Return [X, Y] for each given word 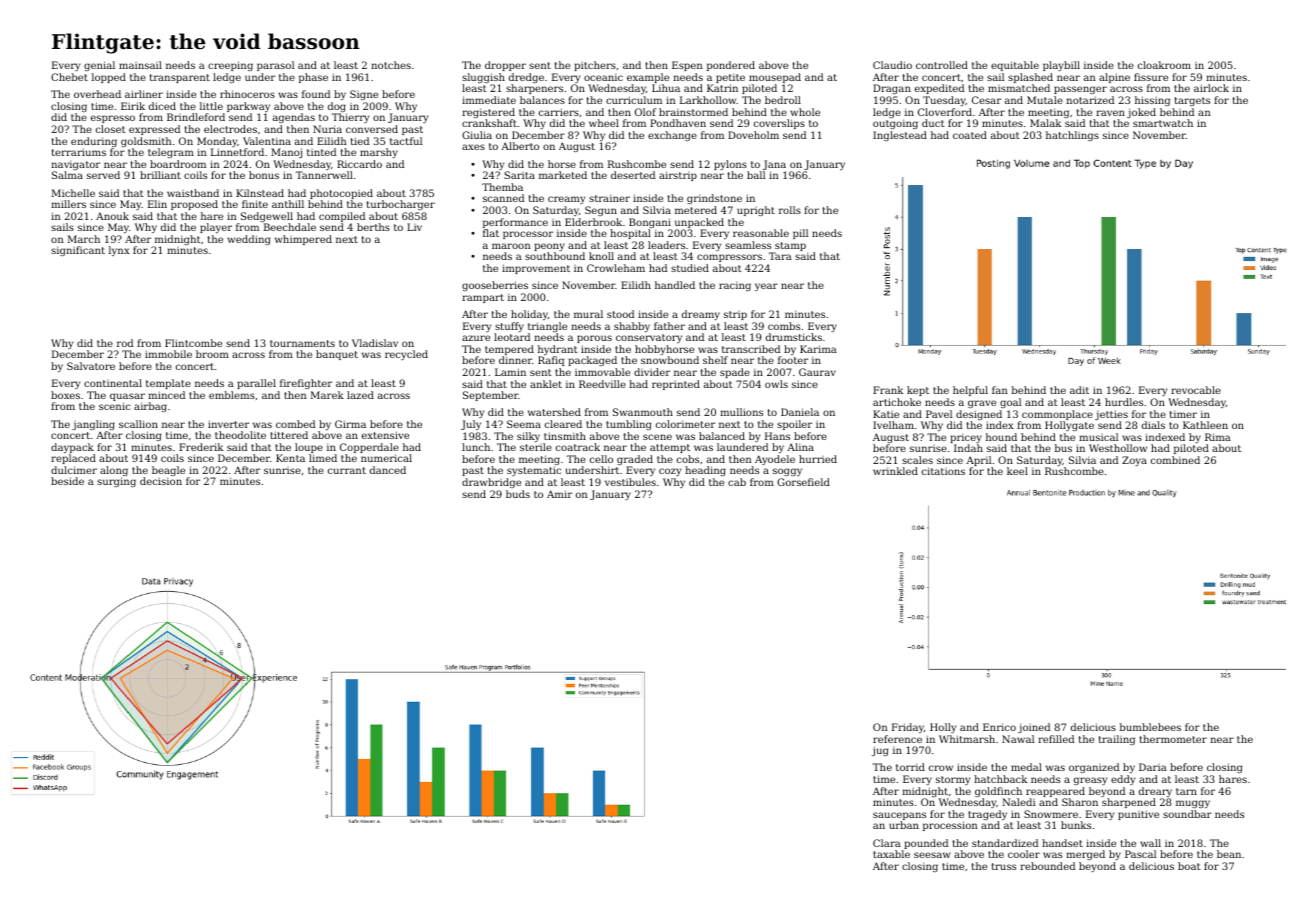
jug [880, 751]
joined [1034, 728]
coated [970, 135]
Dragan [892, 89]
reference [897, 739]
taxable [891, 854]
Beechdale [290, 227]
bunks [1076, 825]
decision [161, 481]
